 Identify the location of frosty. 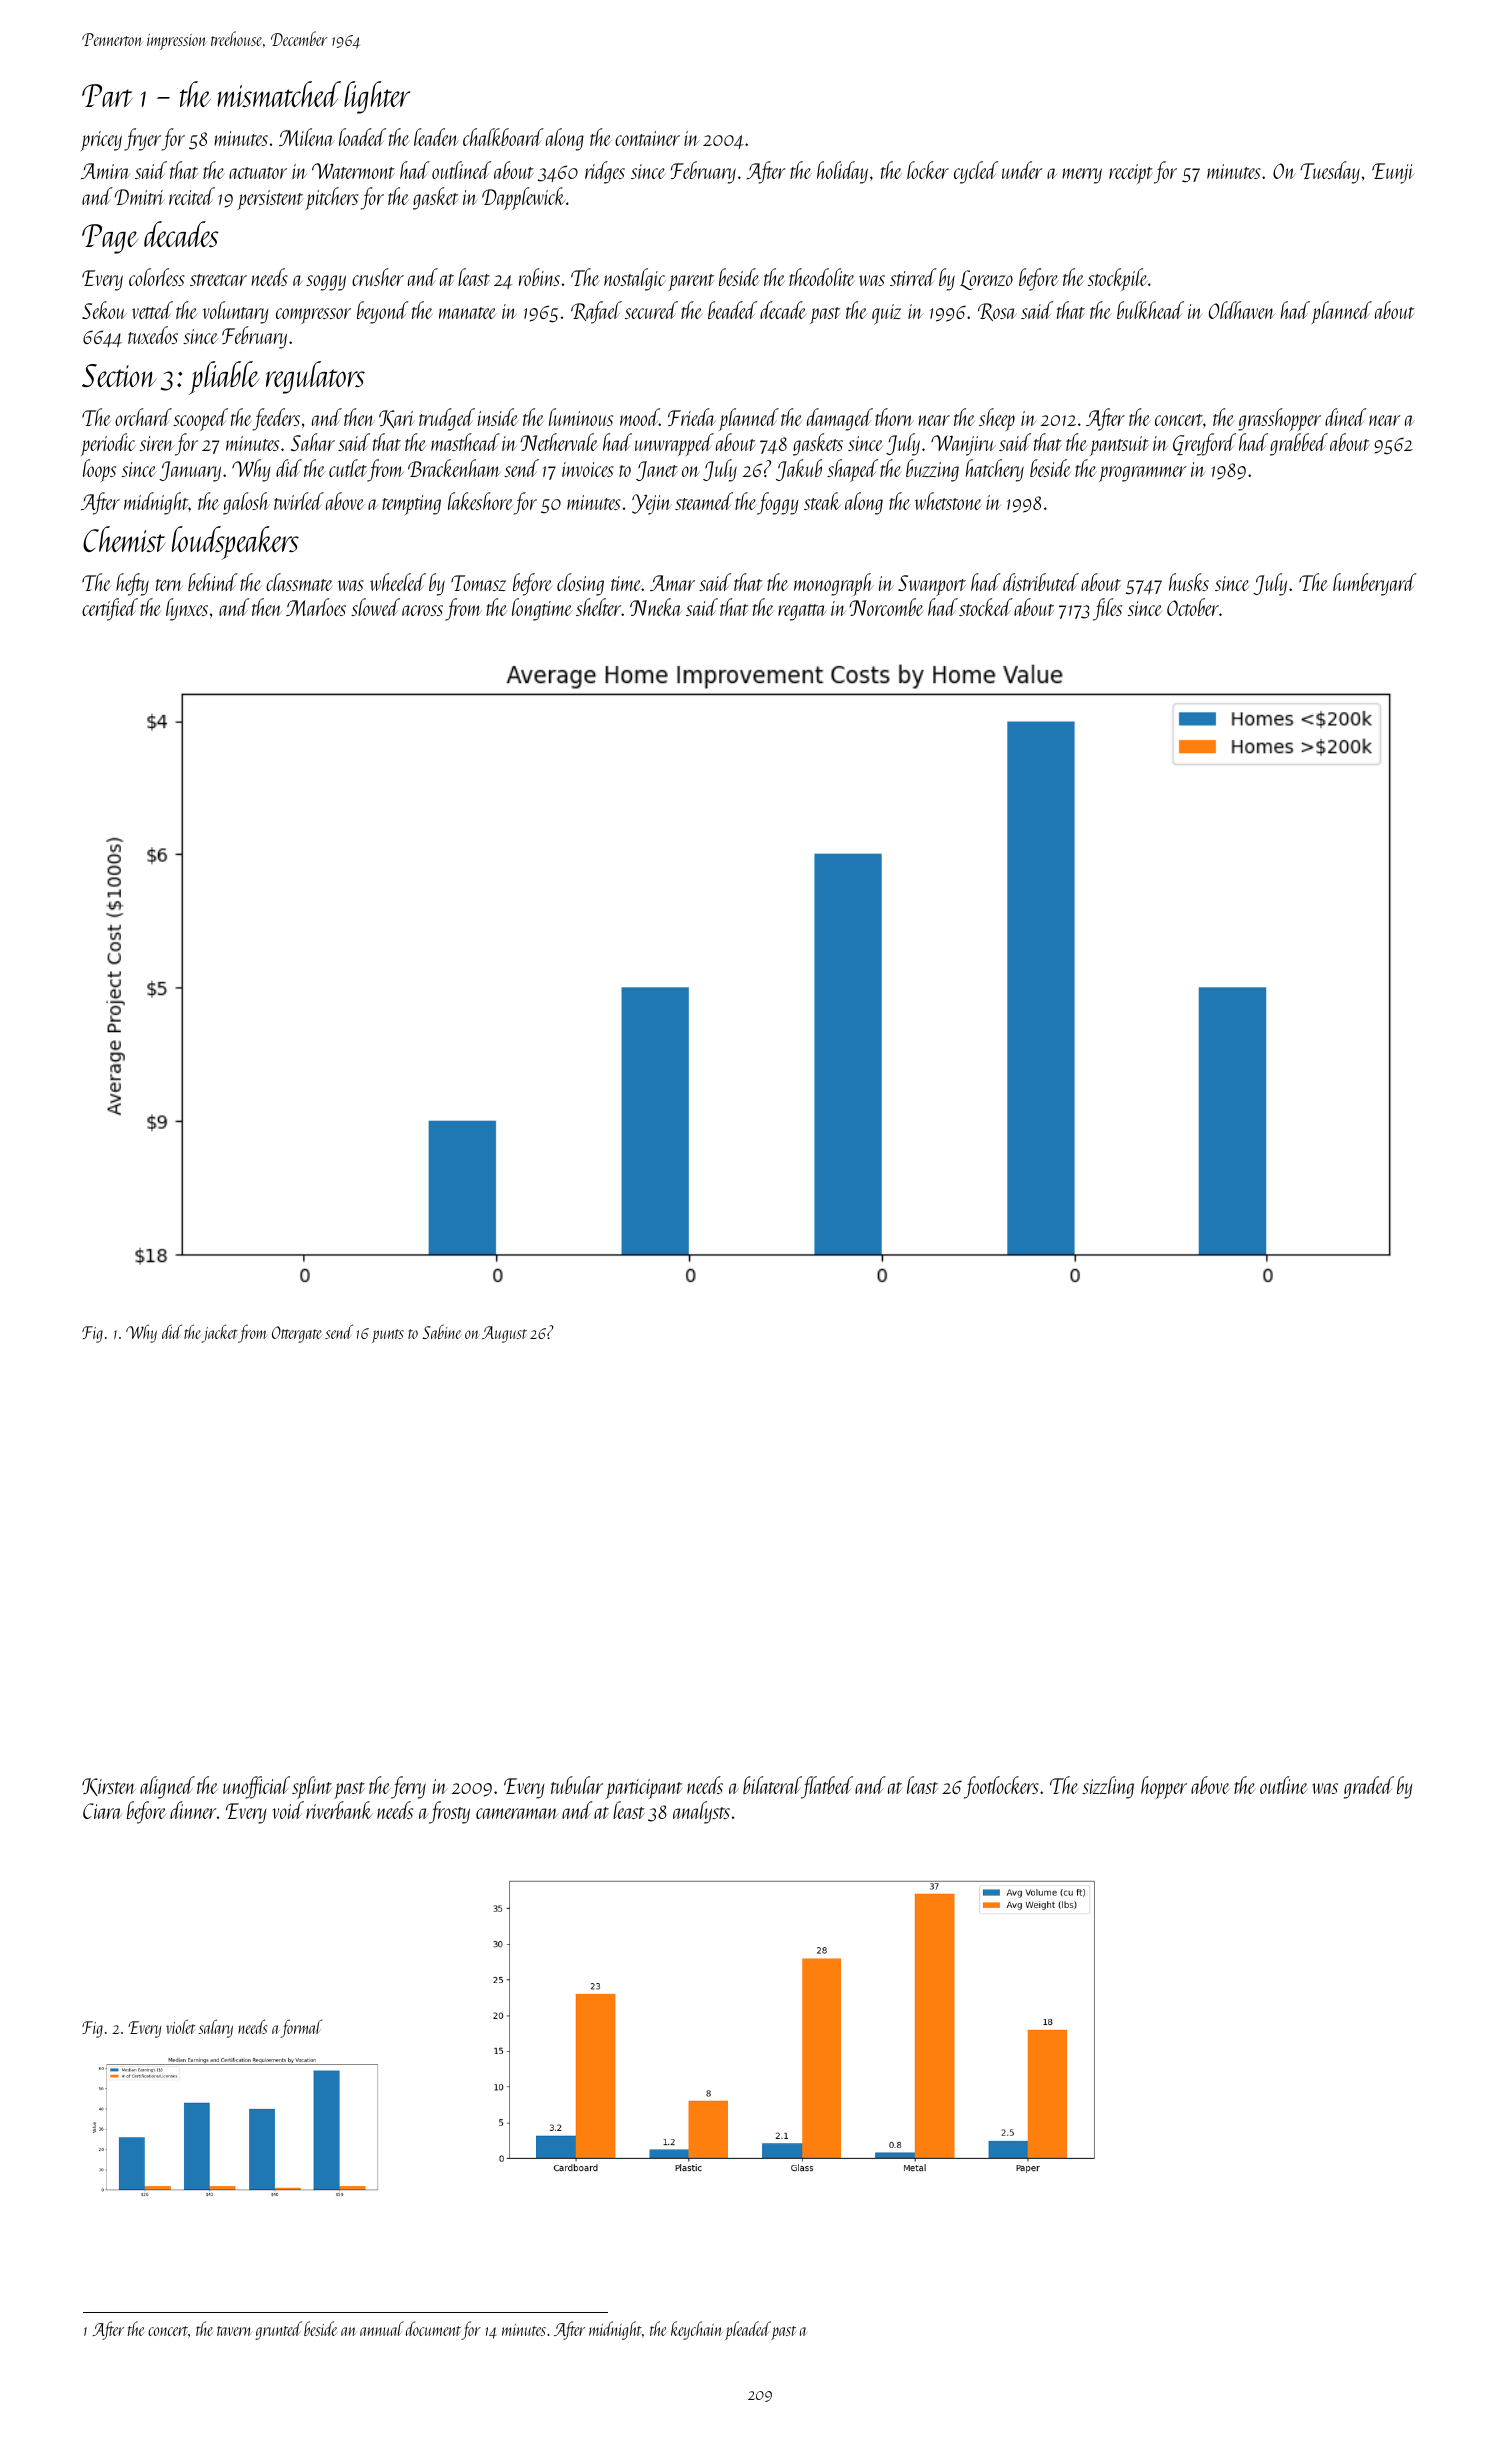
(449, 1812).
